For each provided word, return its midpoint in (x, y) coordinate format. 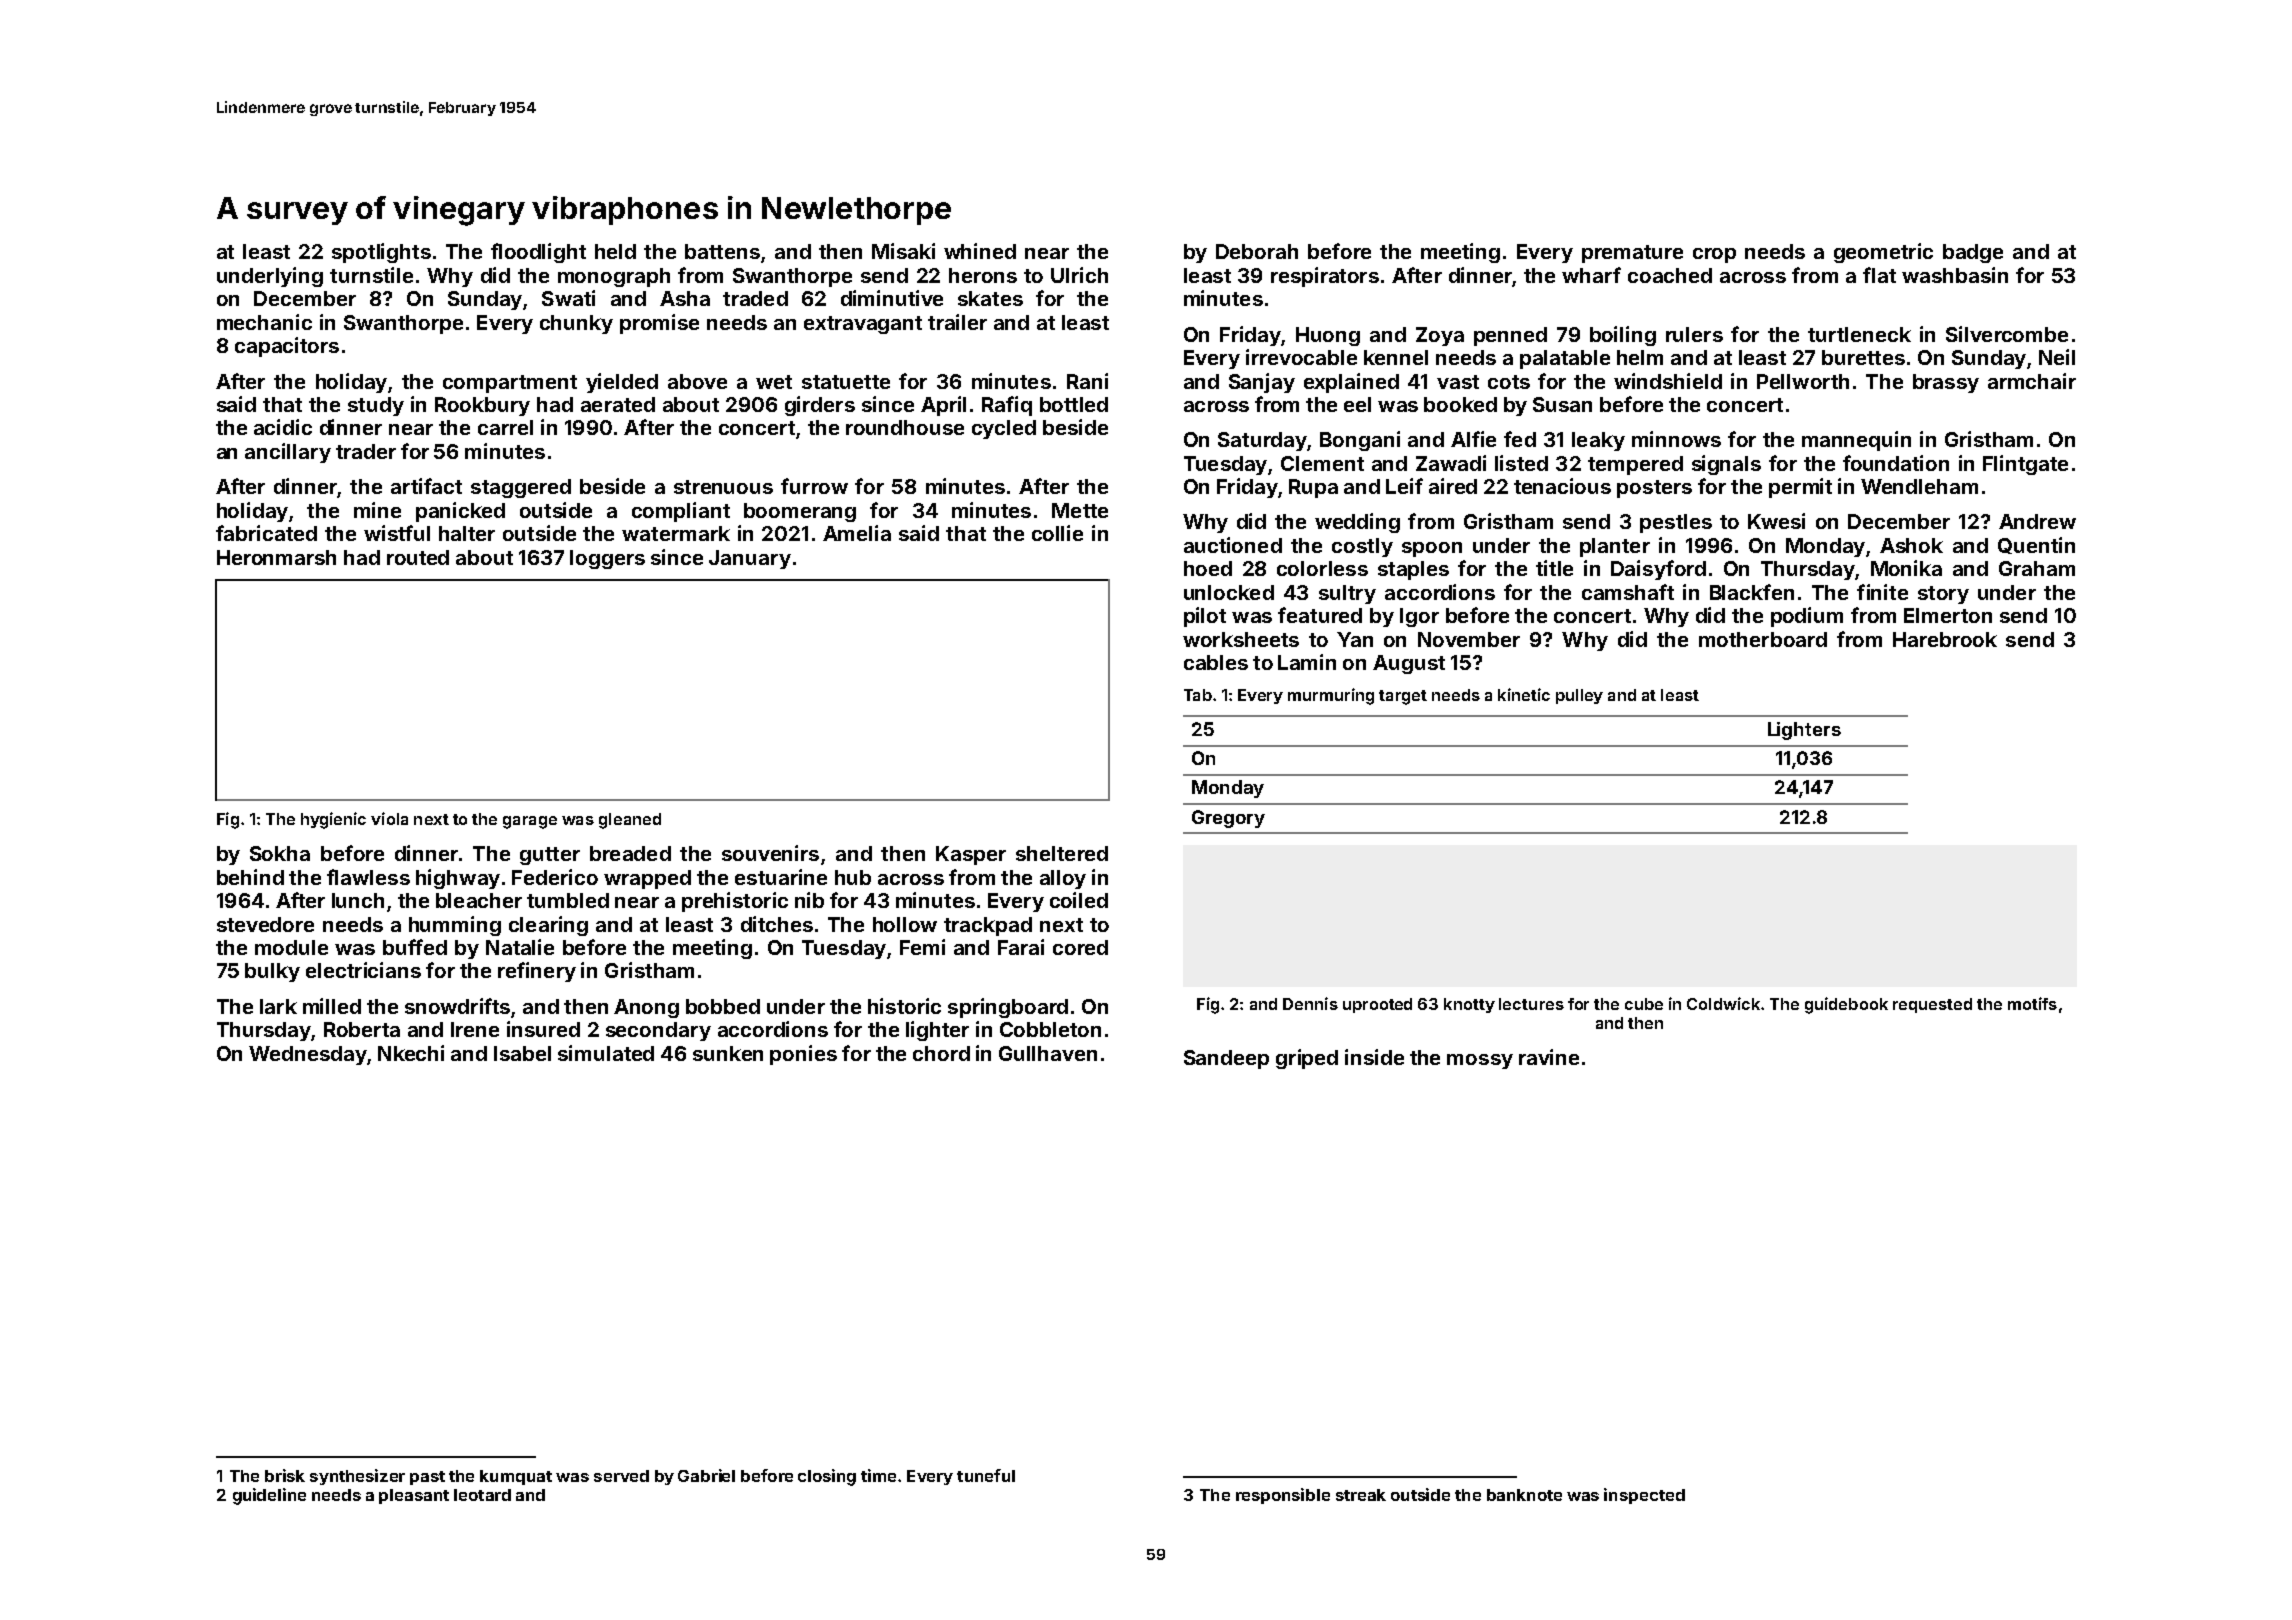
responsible (1283, 1496)
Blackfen (1752, 592)
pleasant (414, 1496)
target (1403, 697)
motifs (2032, 1003)
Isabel (522, 1053)
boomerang (800, 512)
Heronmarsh (276, 557)
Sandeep (1226, 1059)
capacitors (287, 347)
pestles (1676, 523)
